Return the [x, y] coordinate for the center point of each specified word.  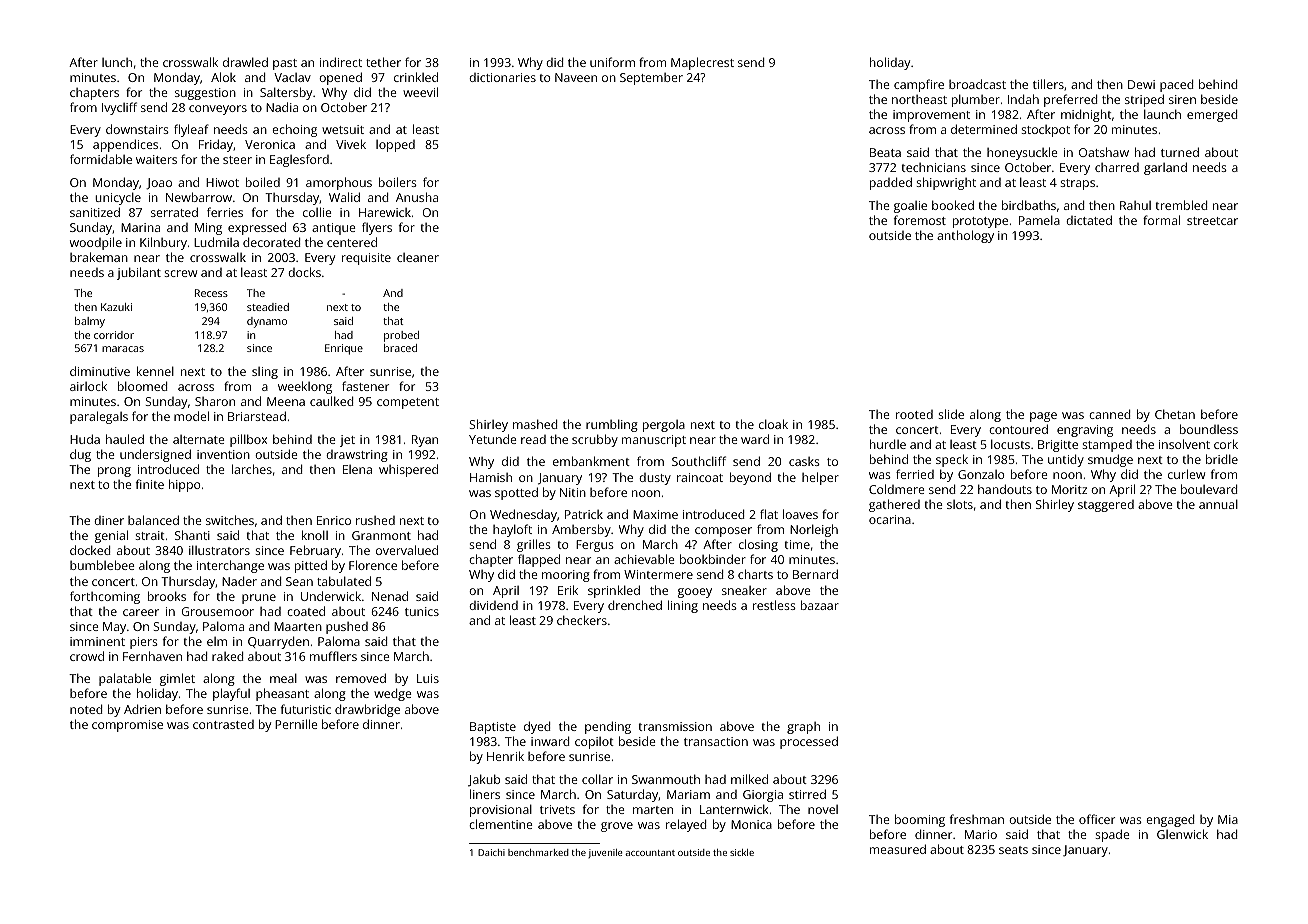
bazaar [820, 605]
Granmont [381, 535]
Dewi [1141, 84]
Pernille [296, 724]
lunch [117, 62]
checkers [582, 620]
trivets [557, 809]
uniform [612, 62]
